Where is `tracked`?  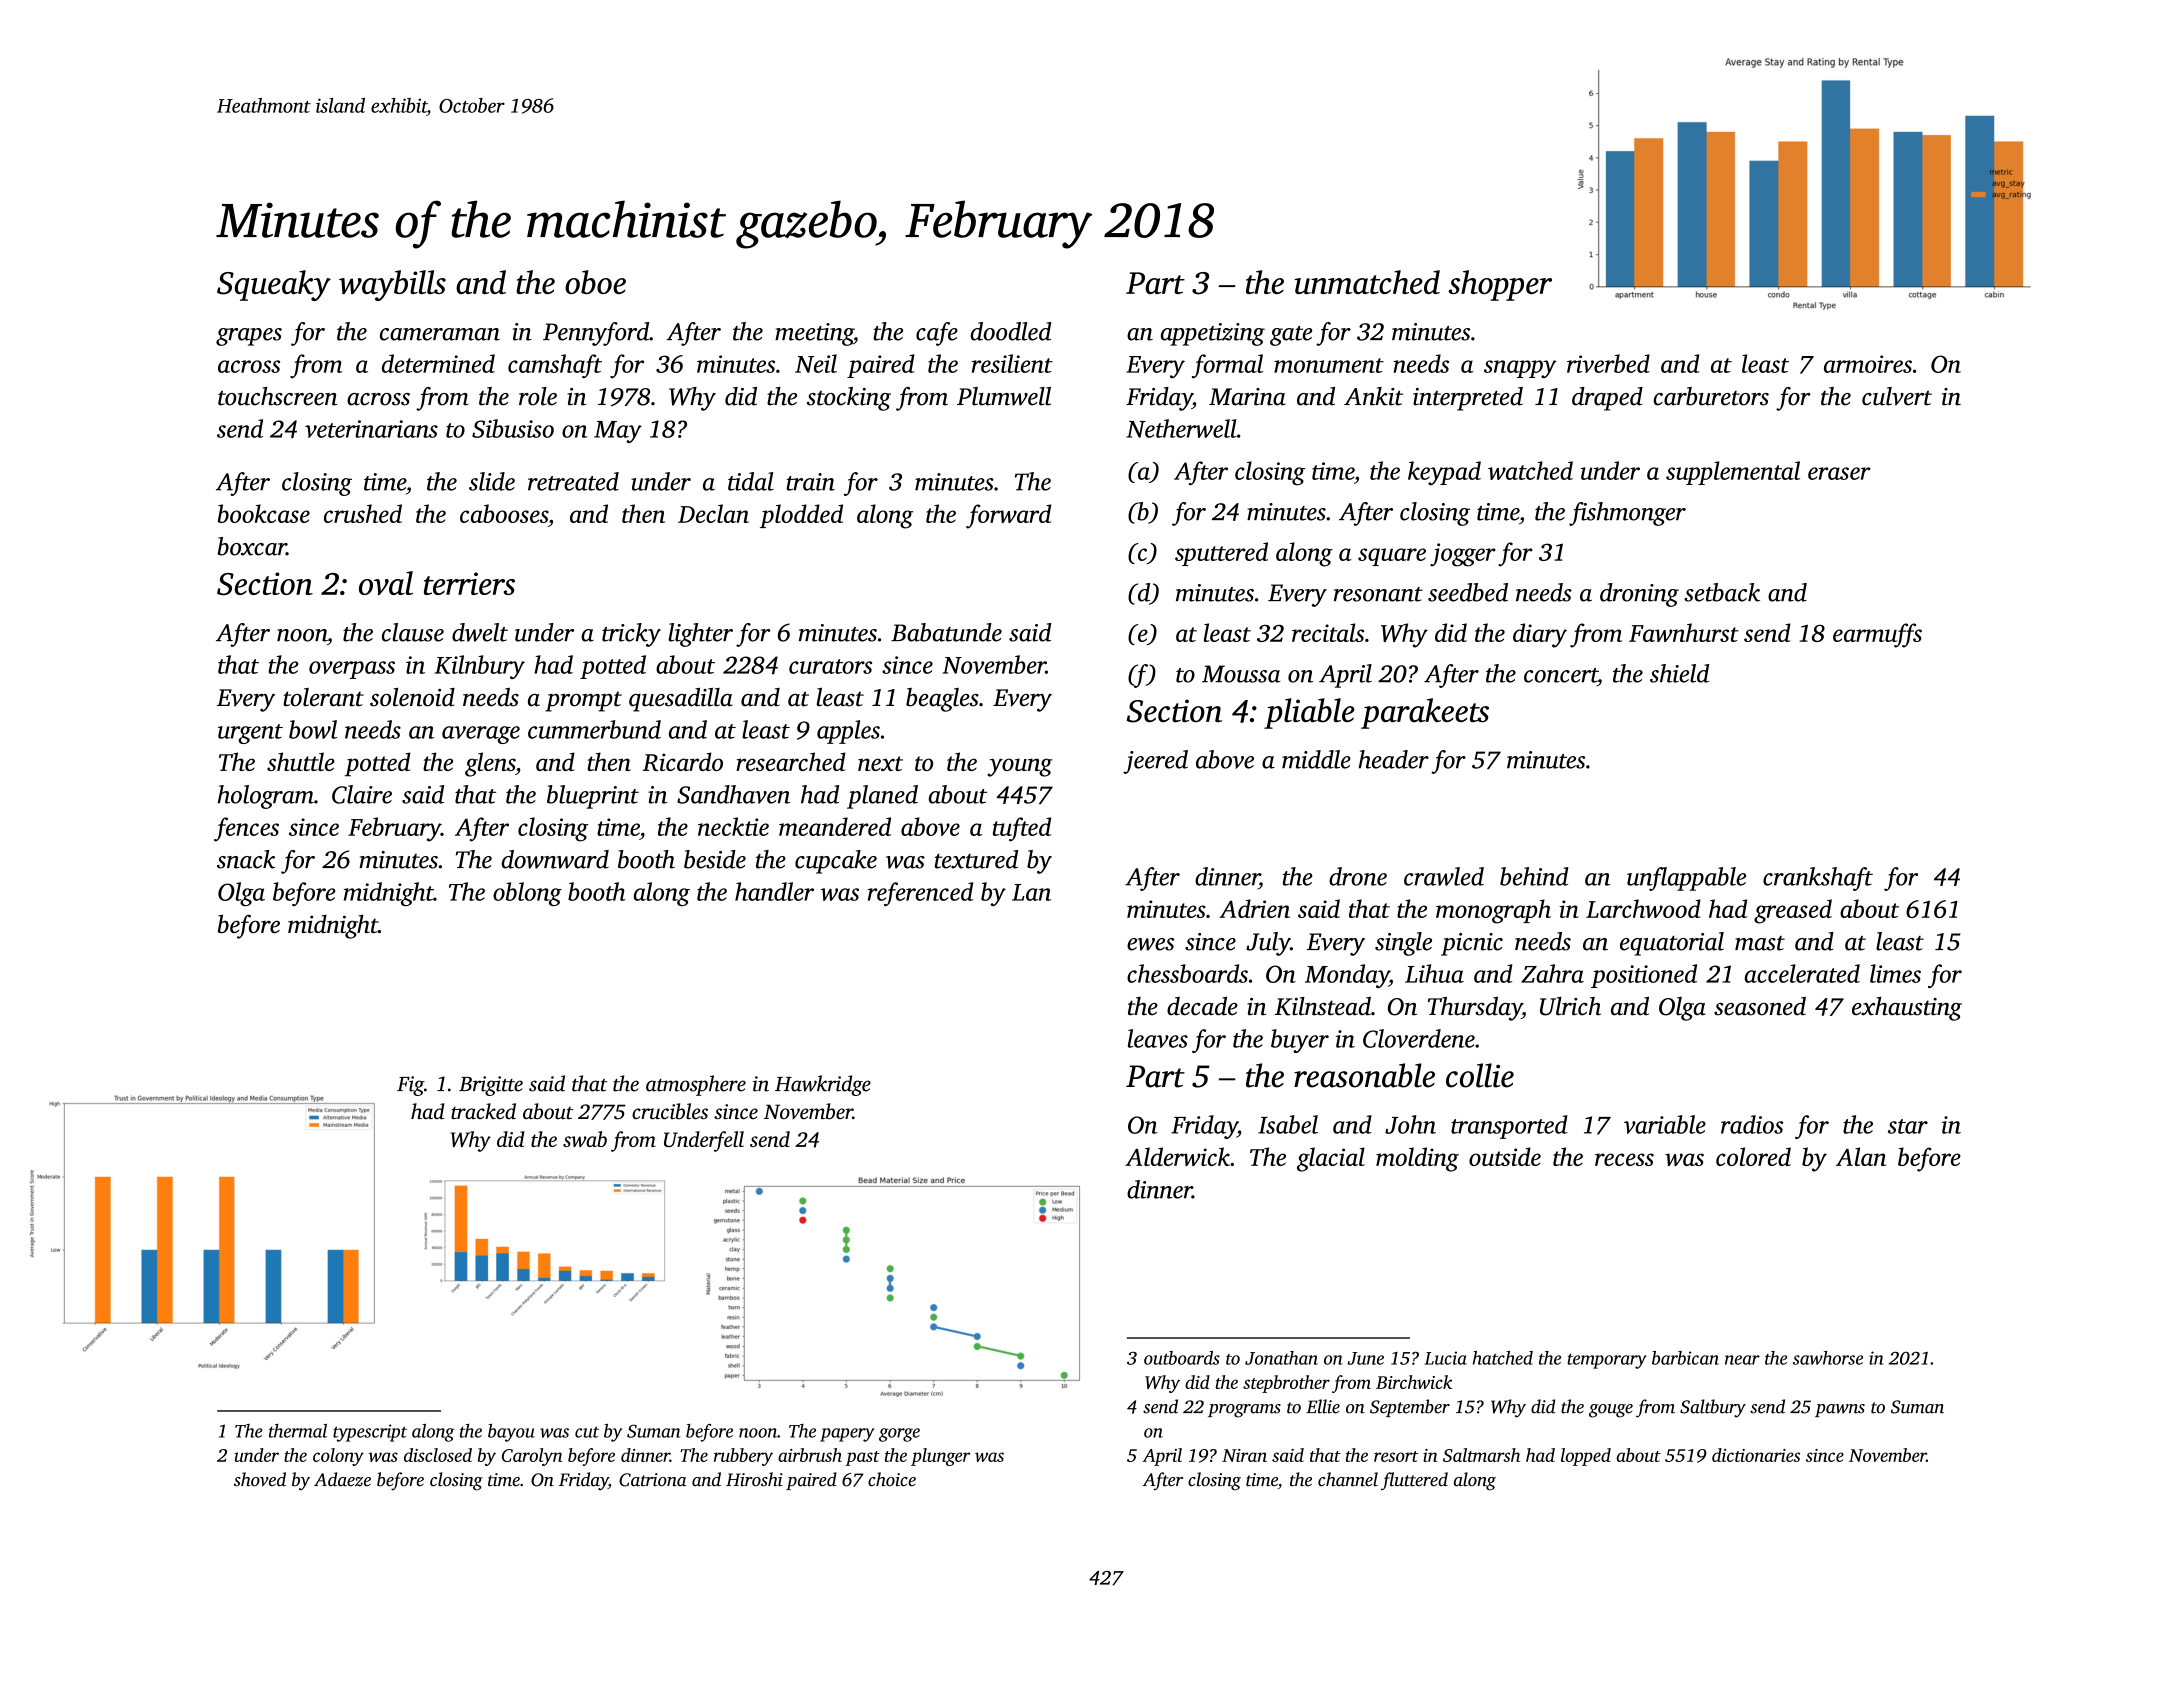
tracked is located at coordinates (483, 1111).
